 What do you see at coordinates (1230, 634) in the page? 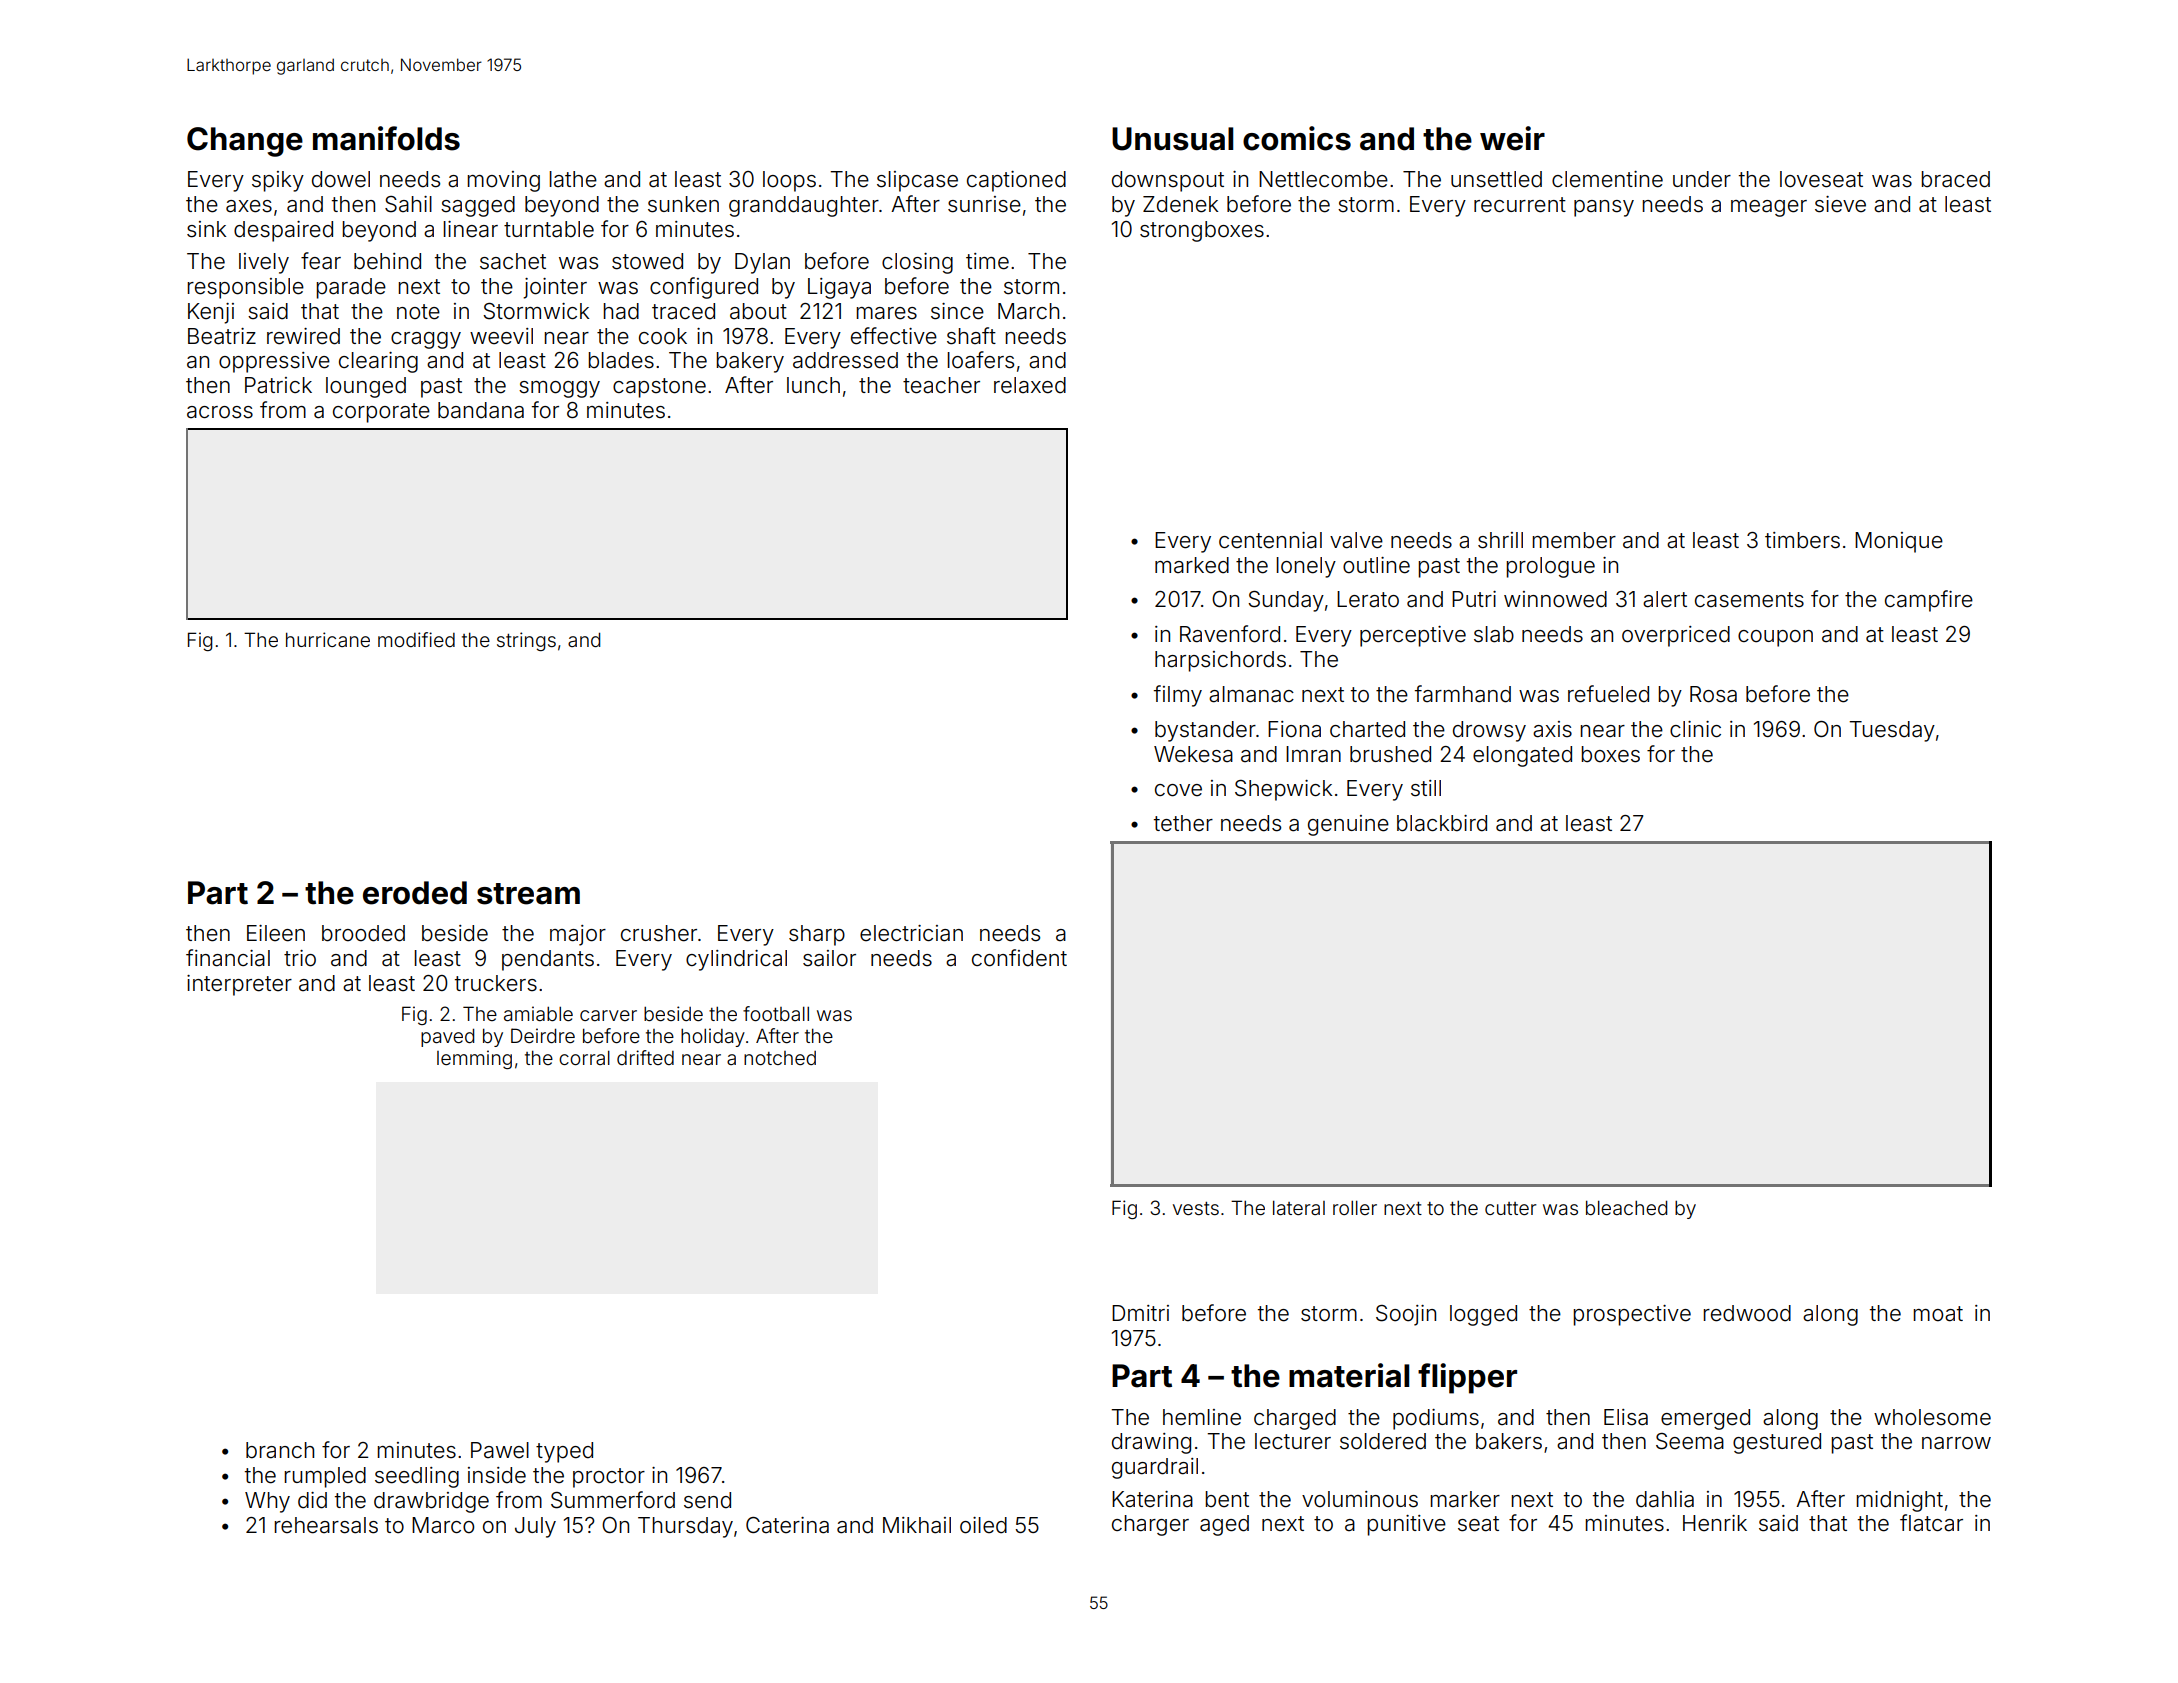
I see `Ravenford` at bounding box center [1230, 634].
